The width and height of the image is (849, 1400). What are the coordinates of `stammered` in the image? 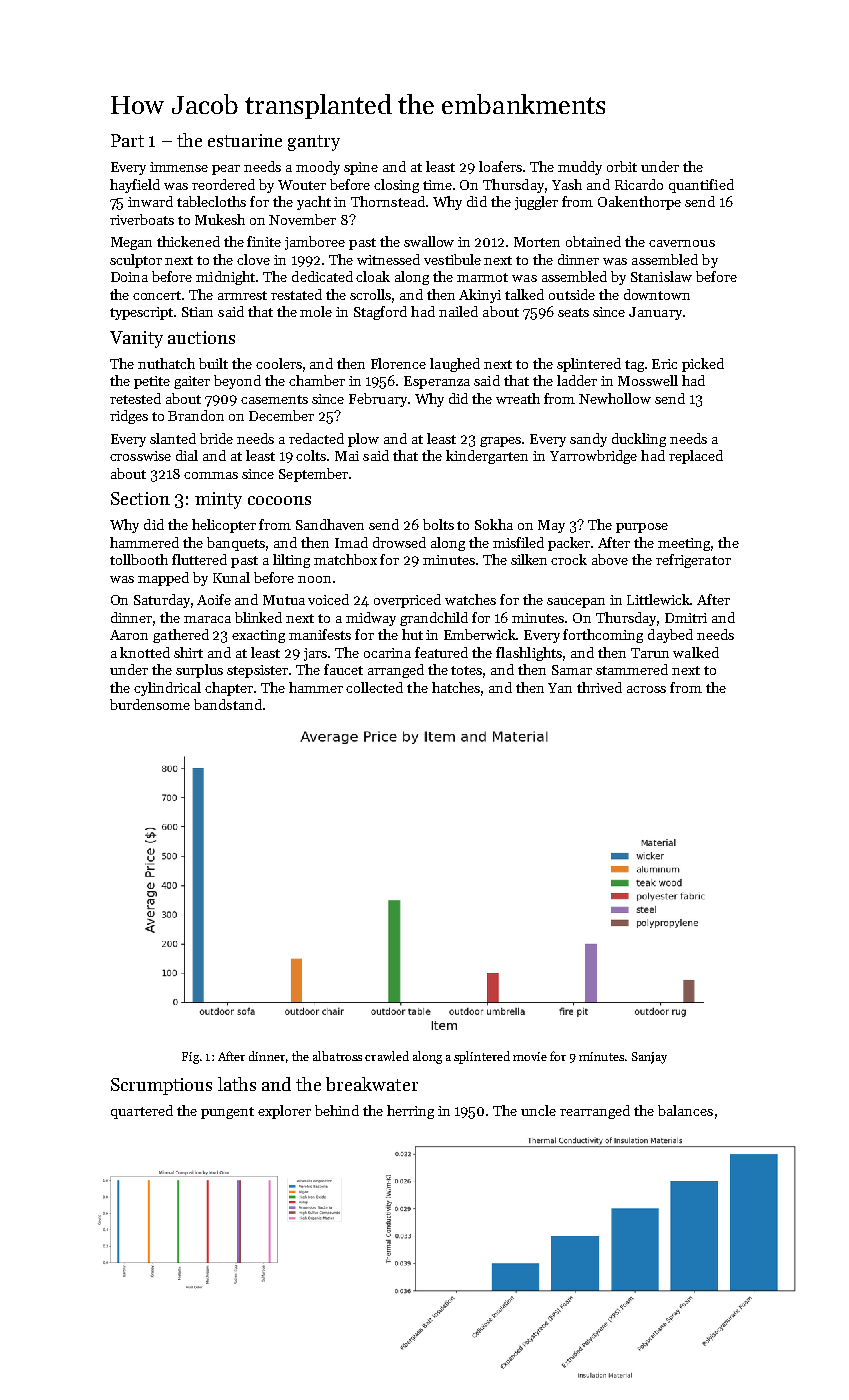 It's located at (632, 669).
